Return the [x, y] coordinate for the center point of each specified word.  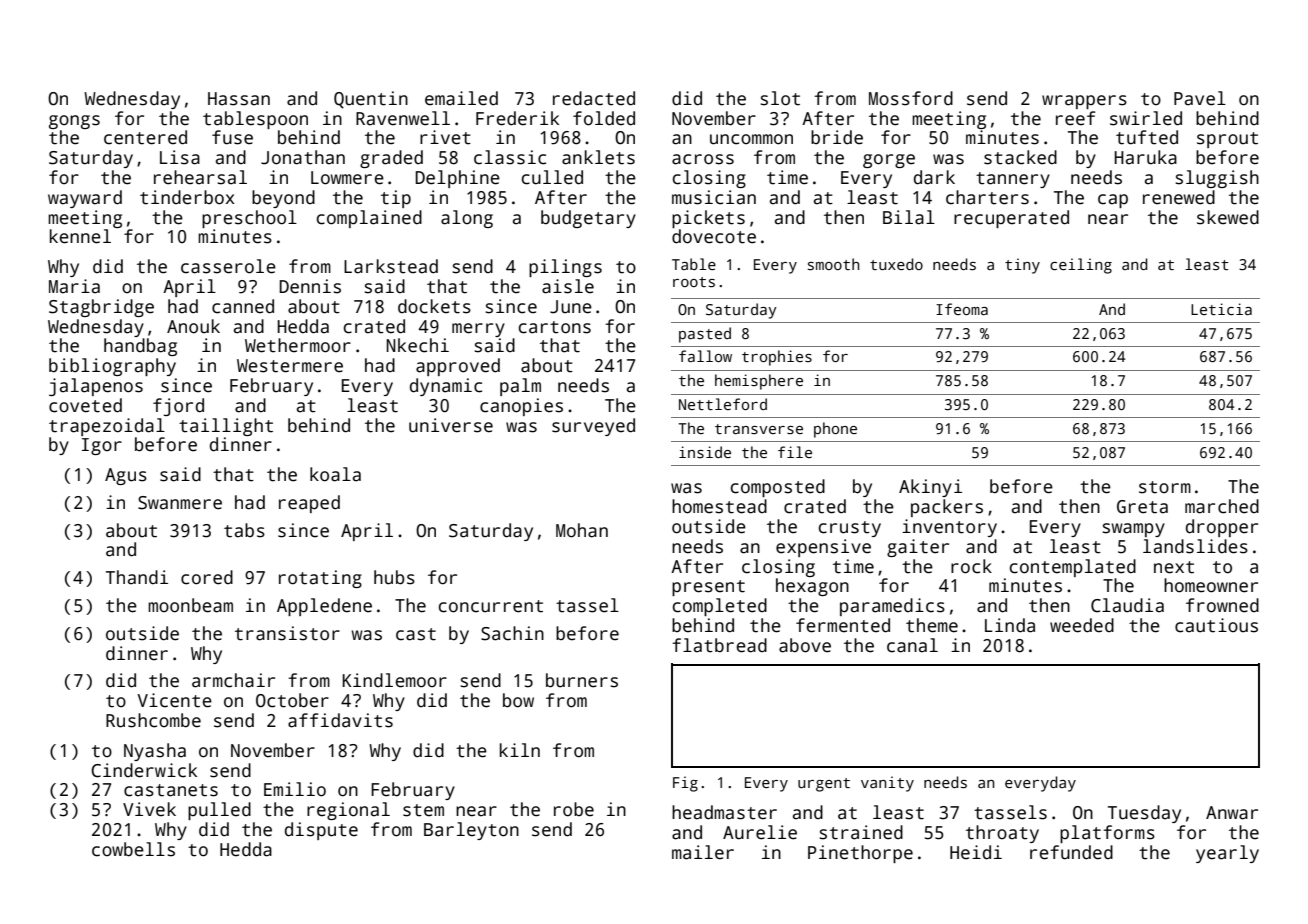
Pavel [1200, 98]
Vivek [149, 809]
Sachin [512, 633]
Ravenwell [403, 118]
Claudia [1127, 605]
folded [604, 118]
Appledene [324, 607]
